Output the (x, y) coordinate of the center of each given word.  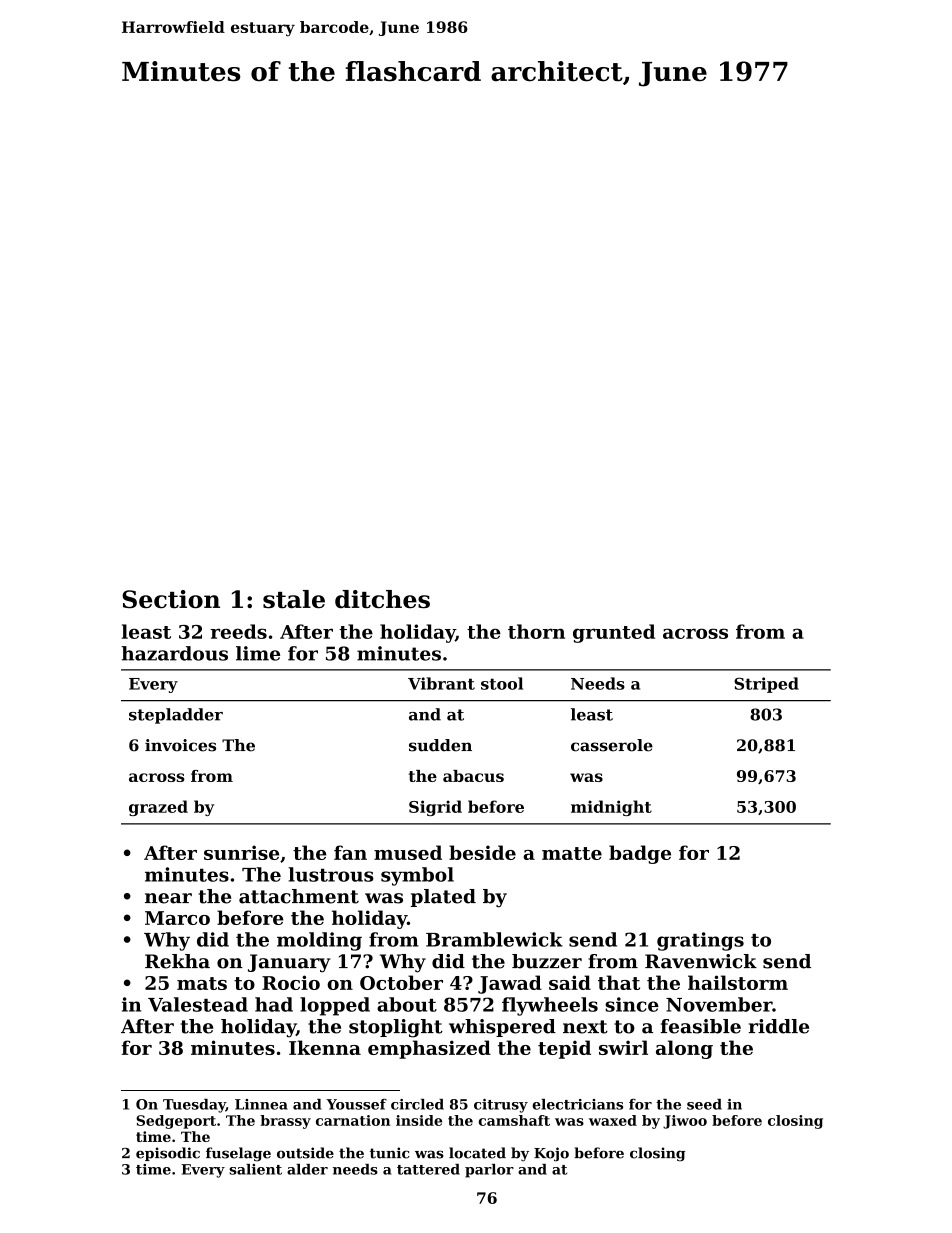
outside (305, 1153)
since (632, 1004)
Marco (177, 918)
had (274, 1004)
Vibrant (441, 683)
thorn (536, 631)
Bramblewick (494, 939)
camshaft (514, 1120)
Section (171, 599)
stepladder (176, 716)
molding (319, 941)
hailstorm (738, 982)
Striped (766, 685)
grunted (614, 633)
